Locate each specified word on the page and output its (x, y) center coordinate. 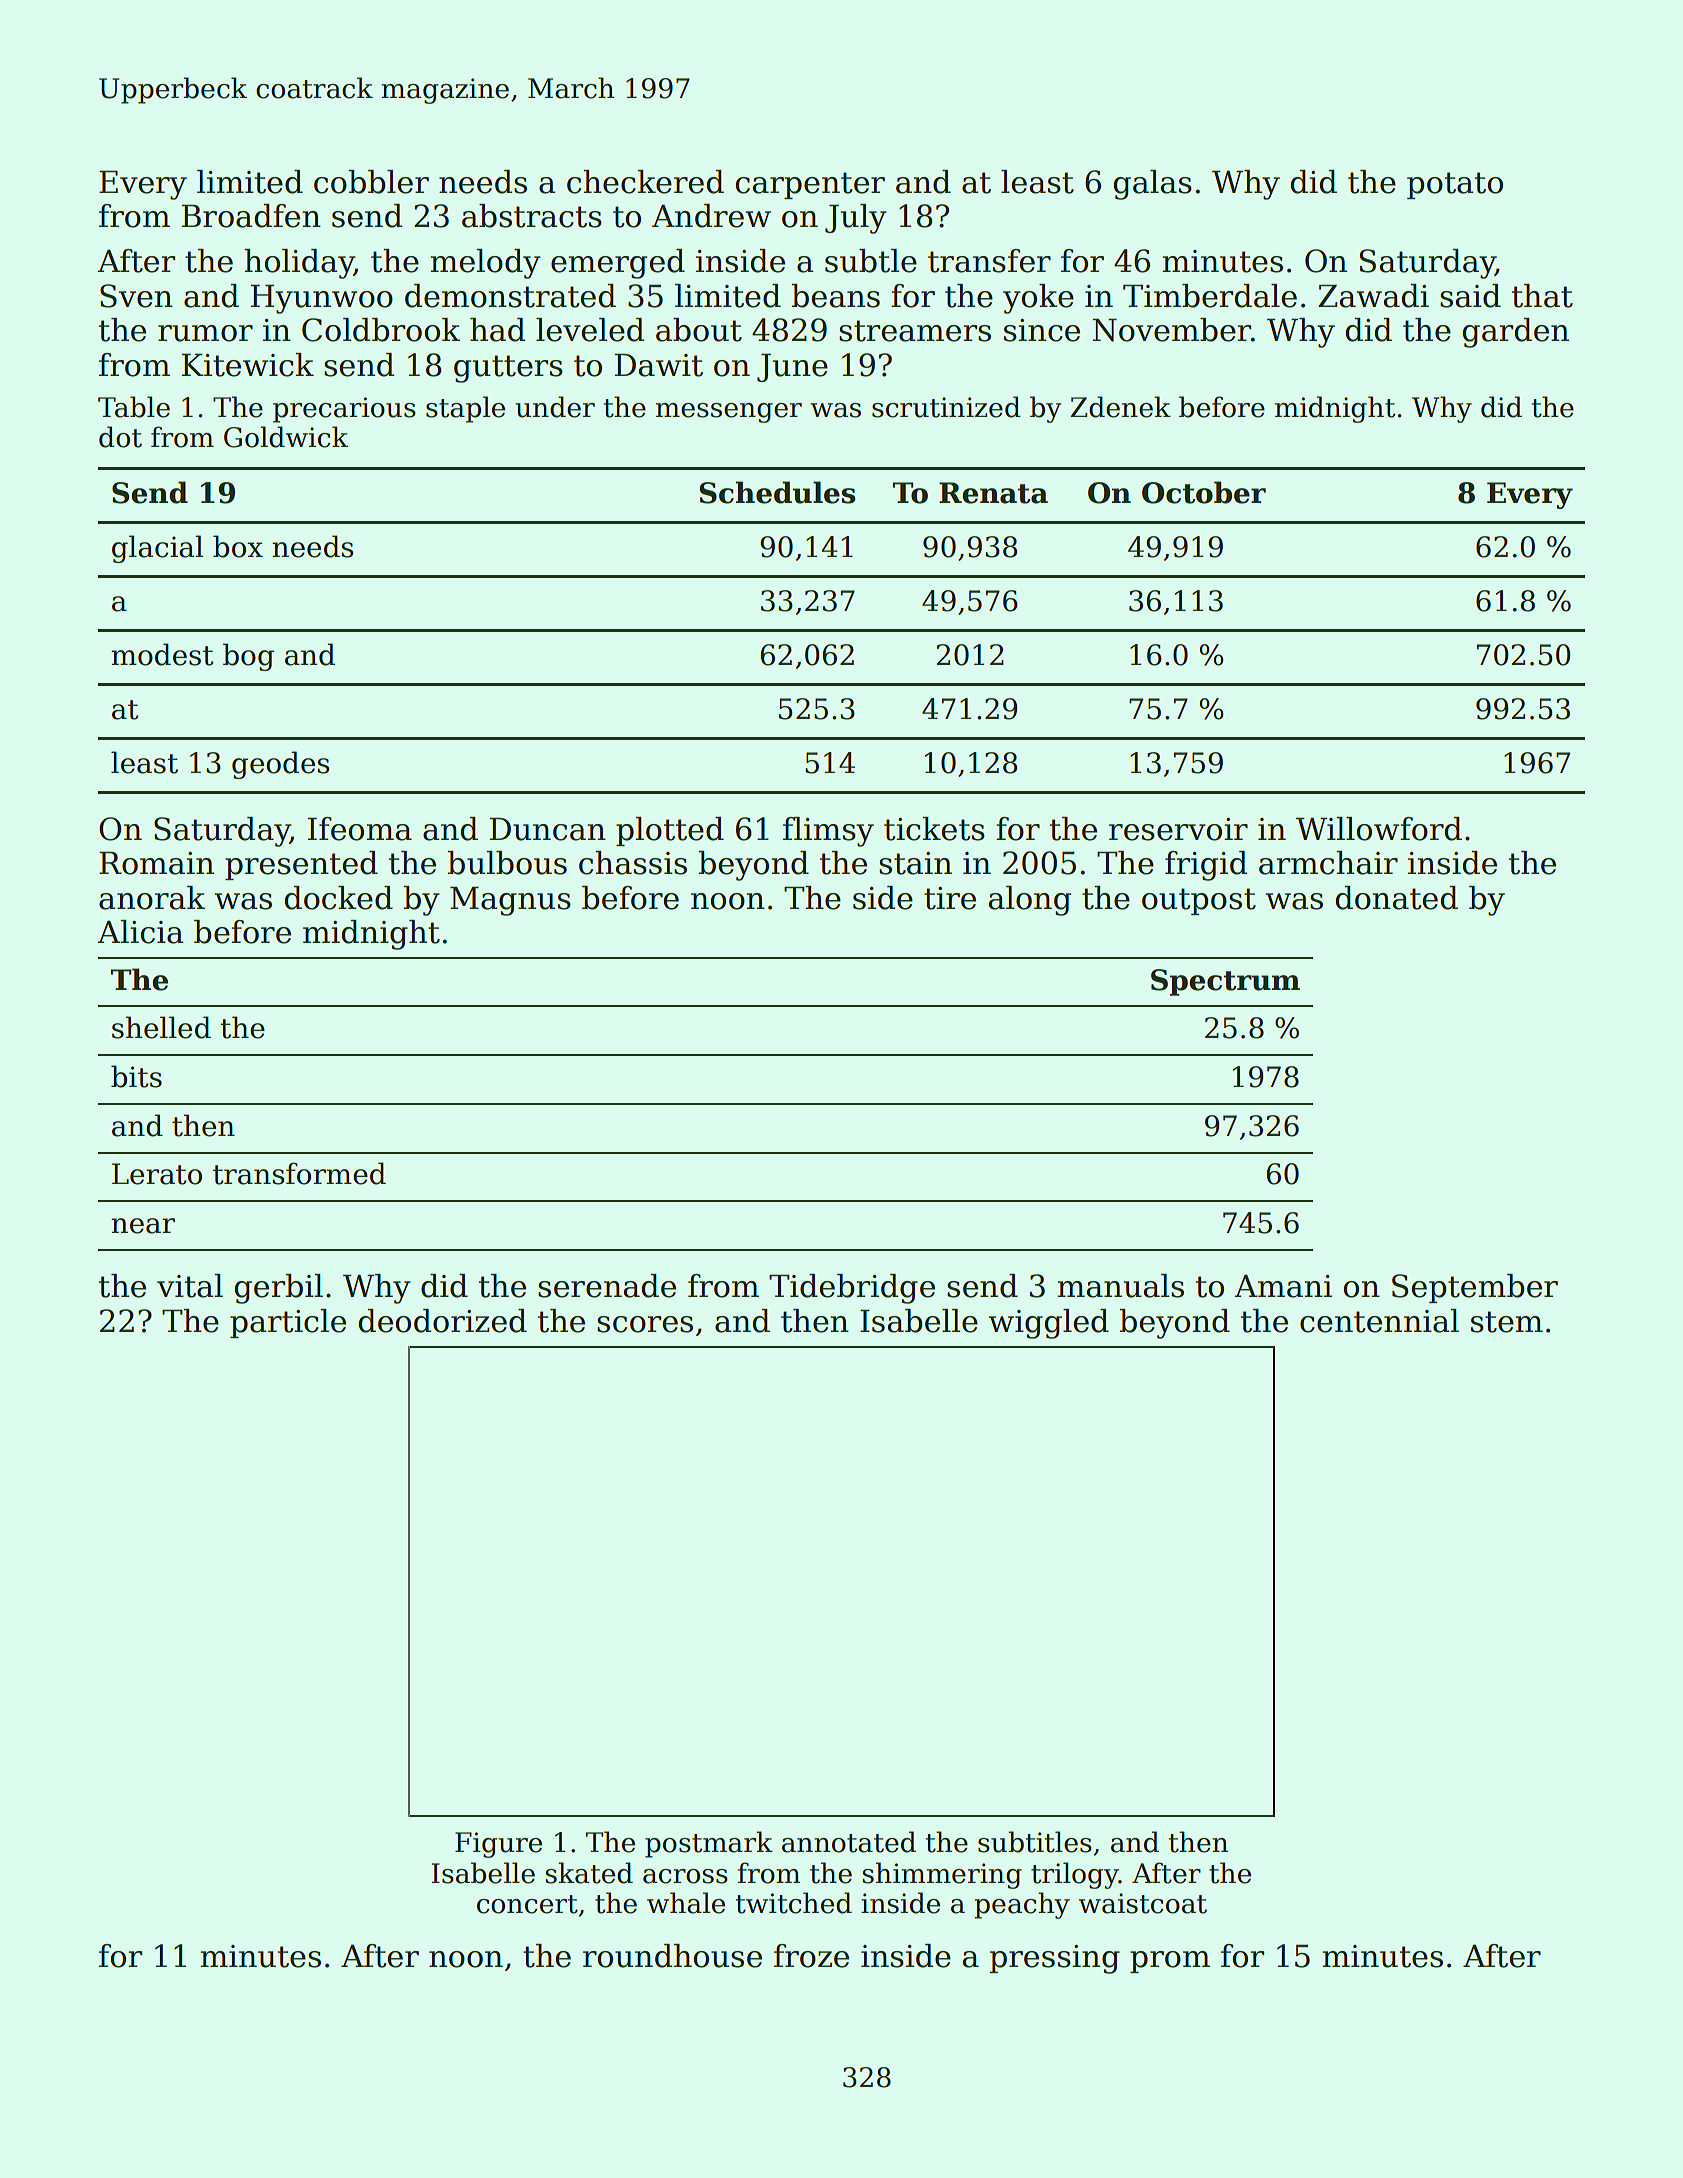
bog (248, 657)
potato (1455, 185)
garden (1515, 333)
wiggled (1049, 1324)
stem (1507, 1322)
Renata (993, 493)
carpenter (810, 185)
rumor (205, 333)
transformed (299, 1173)
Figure (498, 1845)
